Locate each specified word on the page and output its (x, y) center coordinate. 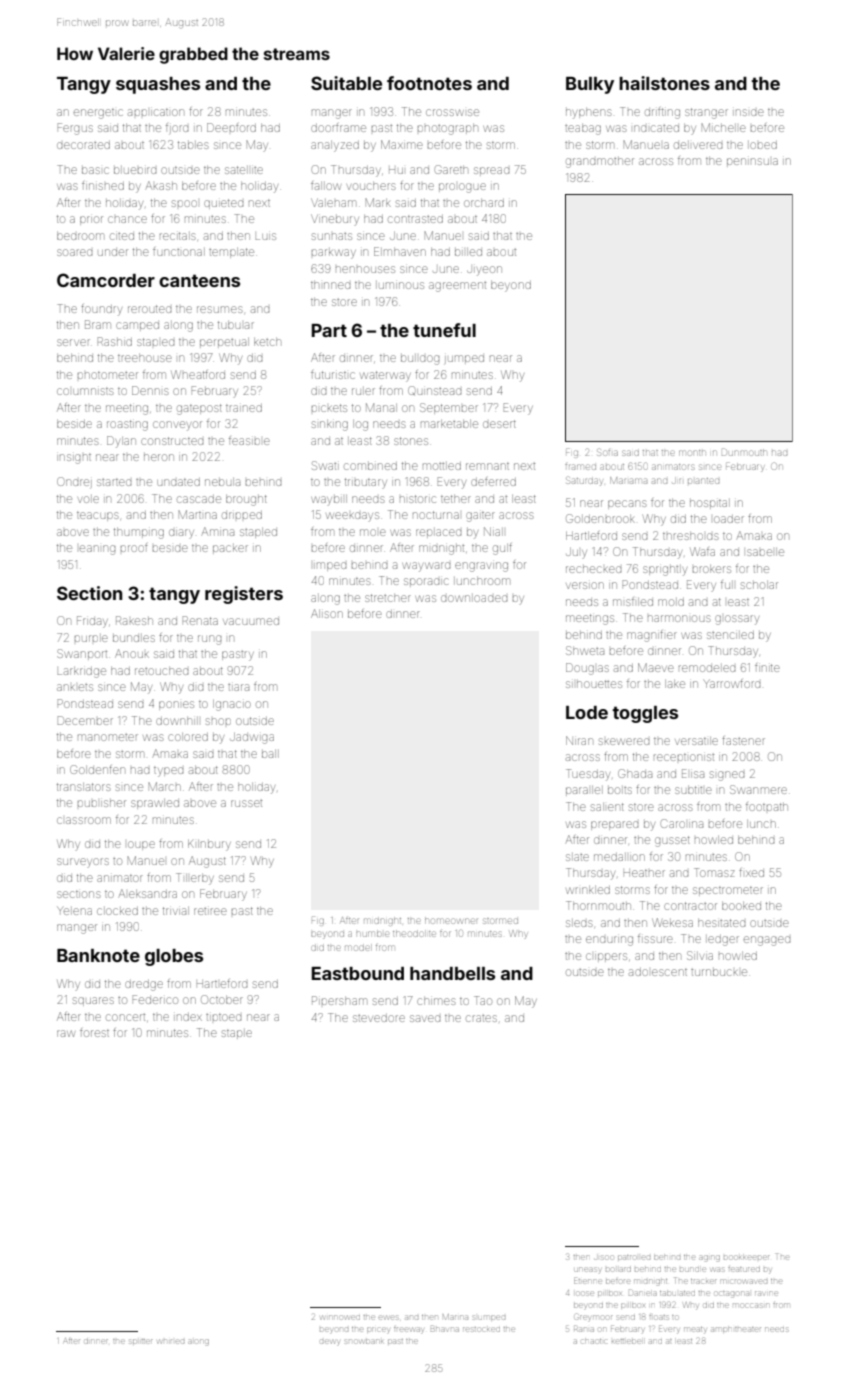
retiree (210, 911)
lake (675, 684)
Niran (579, 740)
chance (127, 219)
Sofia (607, 452)
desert (499, 424)
